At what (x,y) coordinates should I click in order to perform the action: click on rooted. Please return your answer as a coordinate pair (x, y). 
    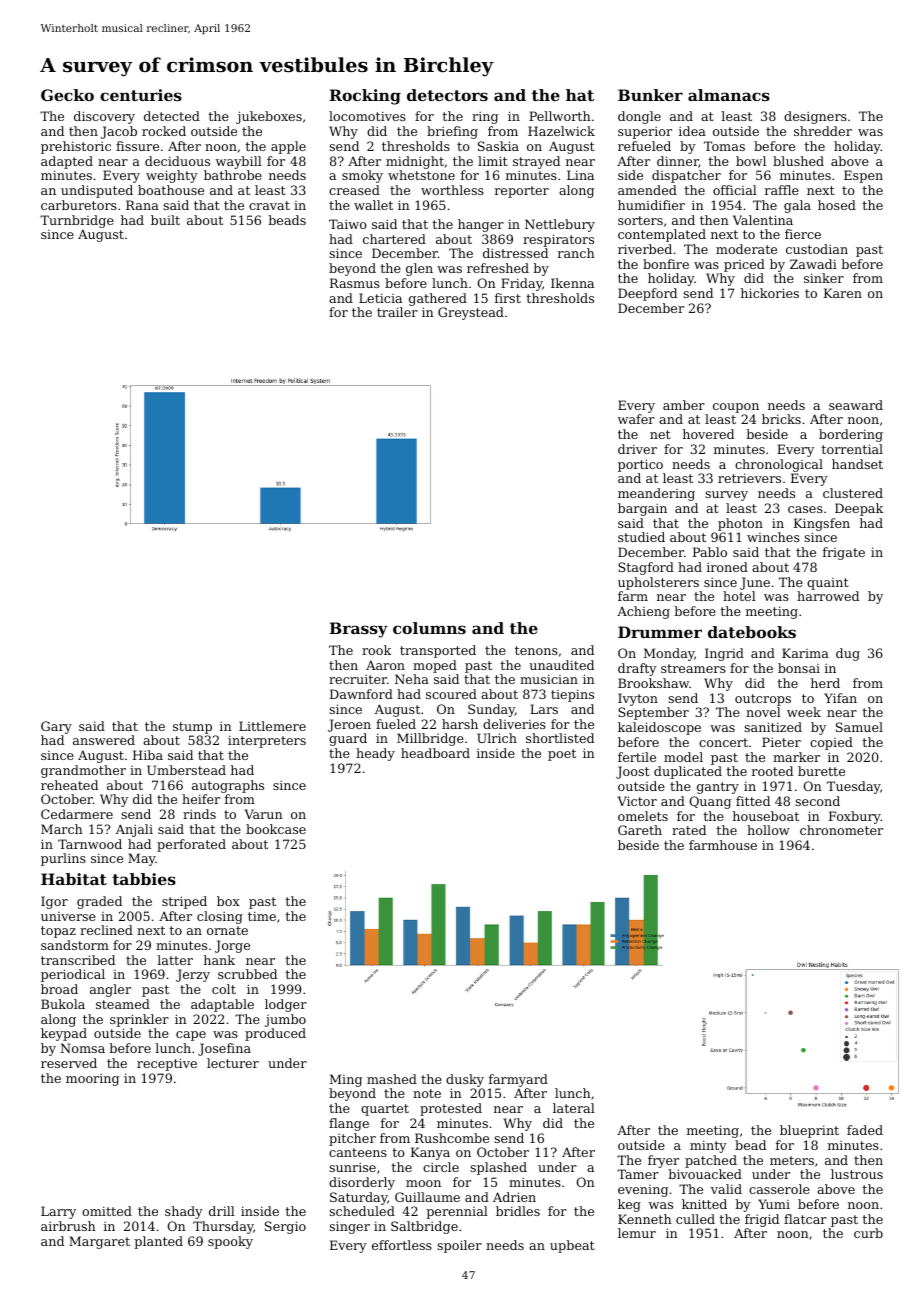
    Looking at the image, I should click on (772, 771).
